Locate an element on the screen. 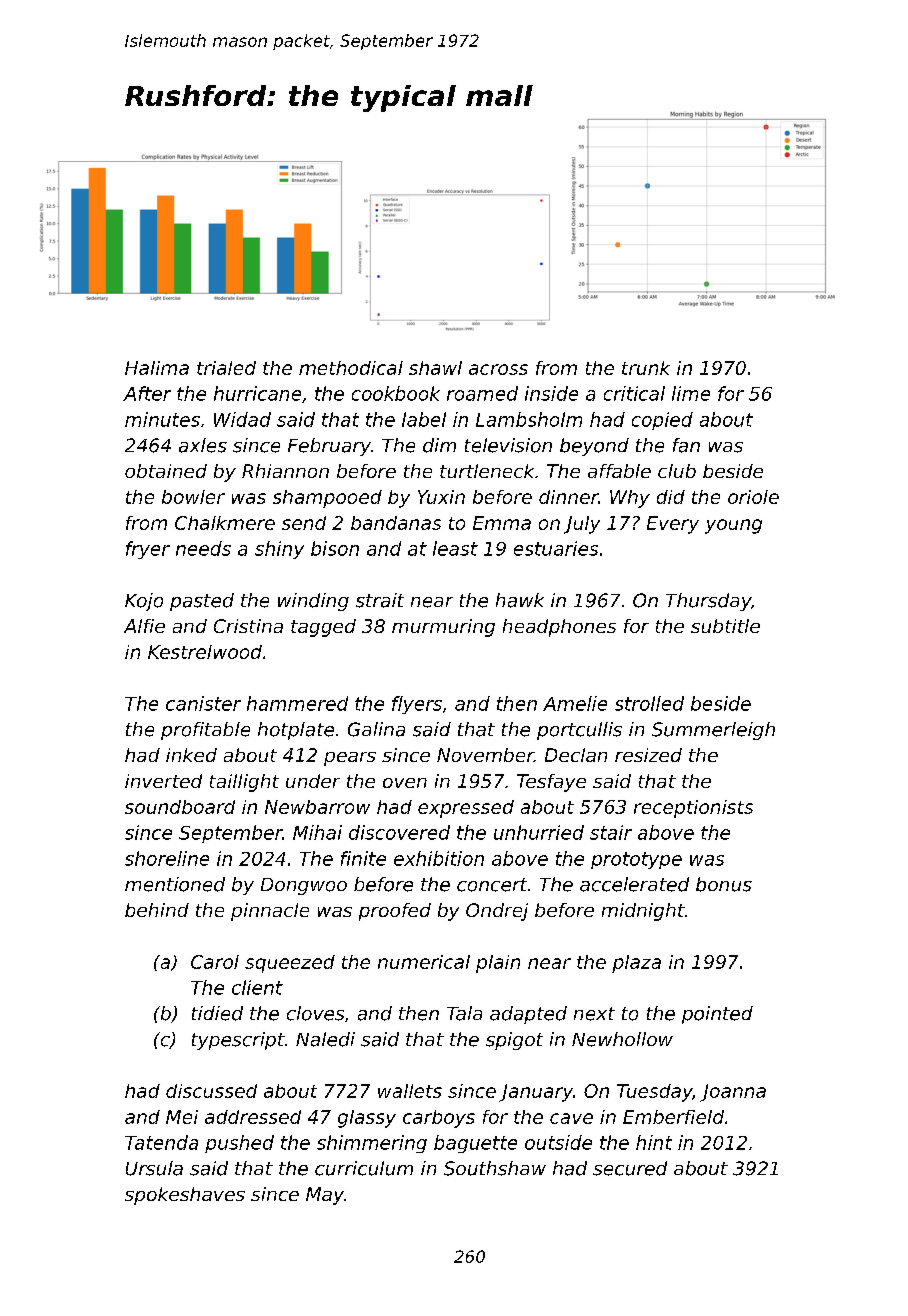 Image resolution: width=908 pixels, height=1316 pixels. exhibition is located at coordinates (439, 858).
